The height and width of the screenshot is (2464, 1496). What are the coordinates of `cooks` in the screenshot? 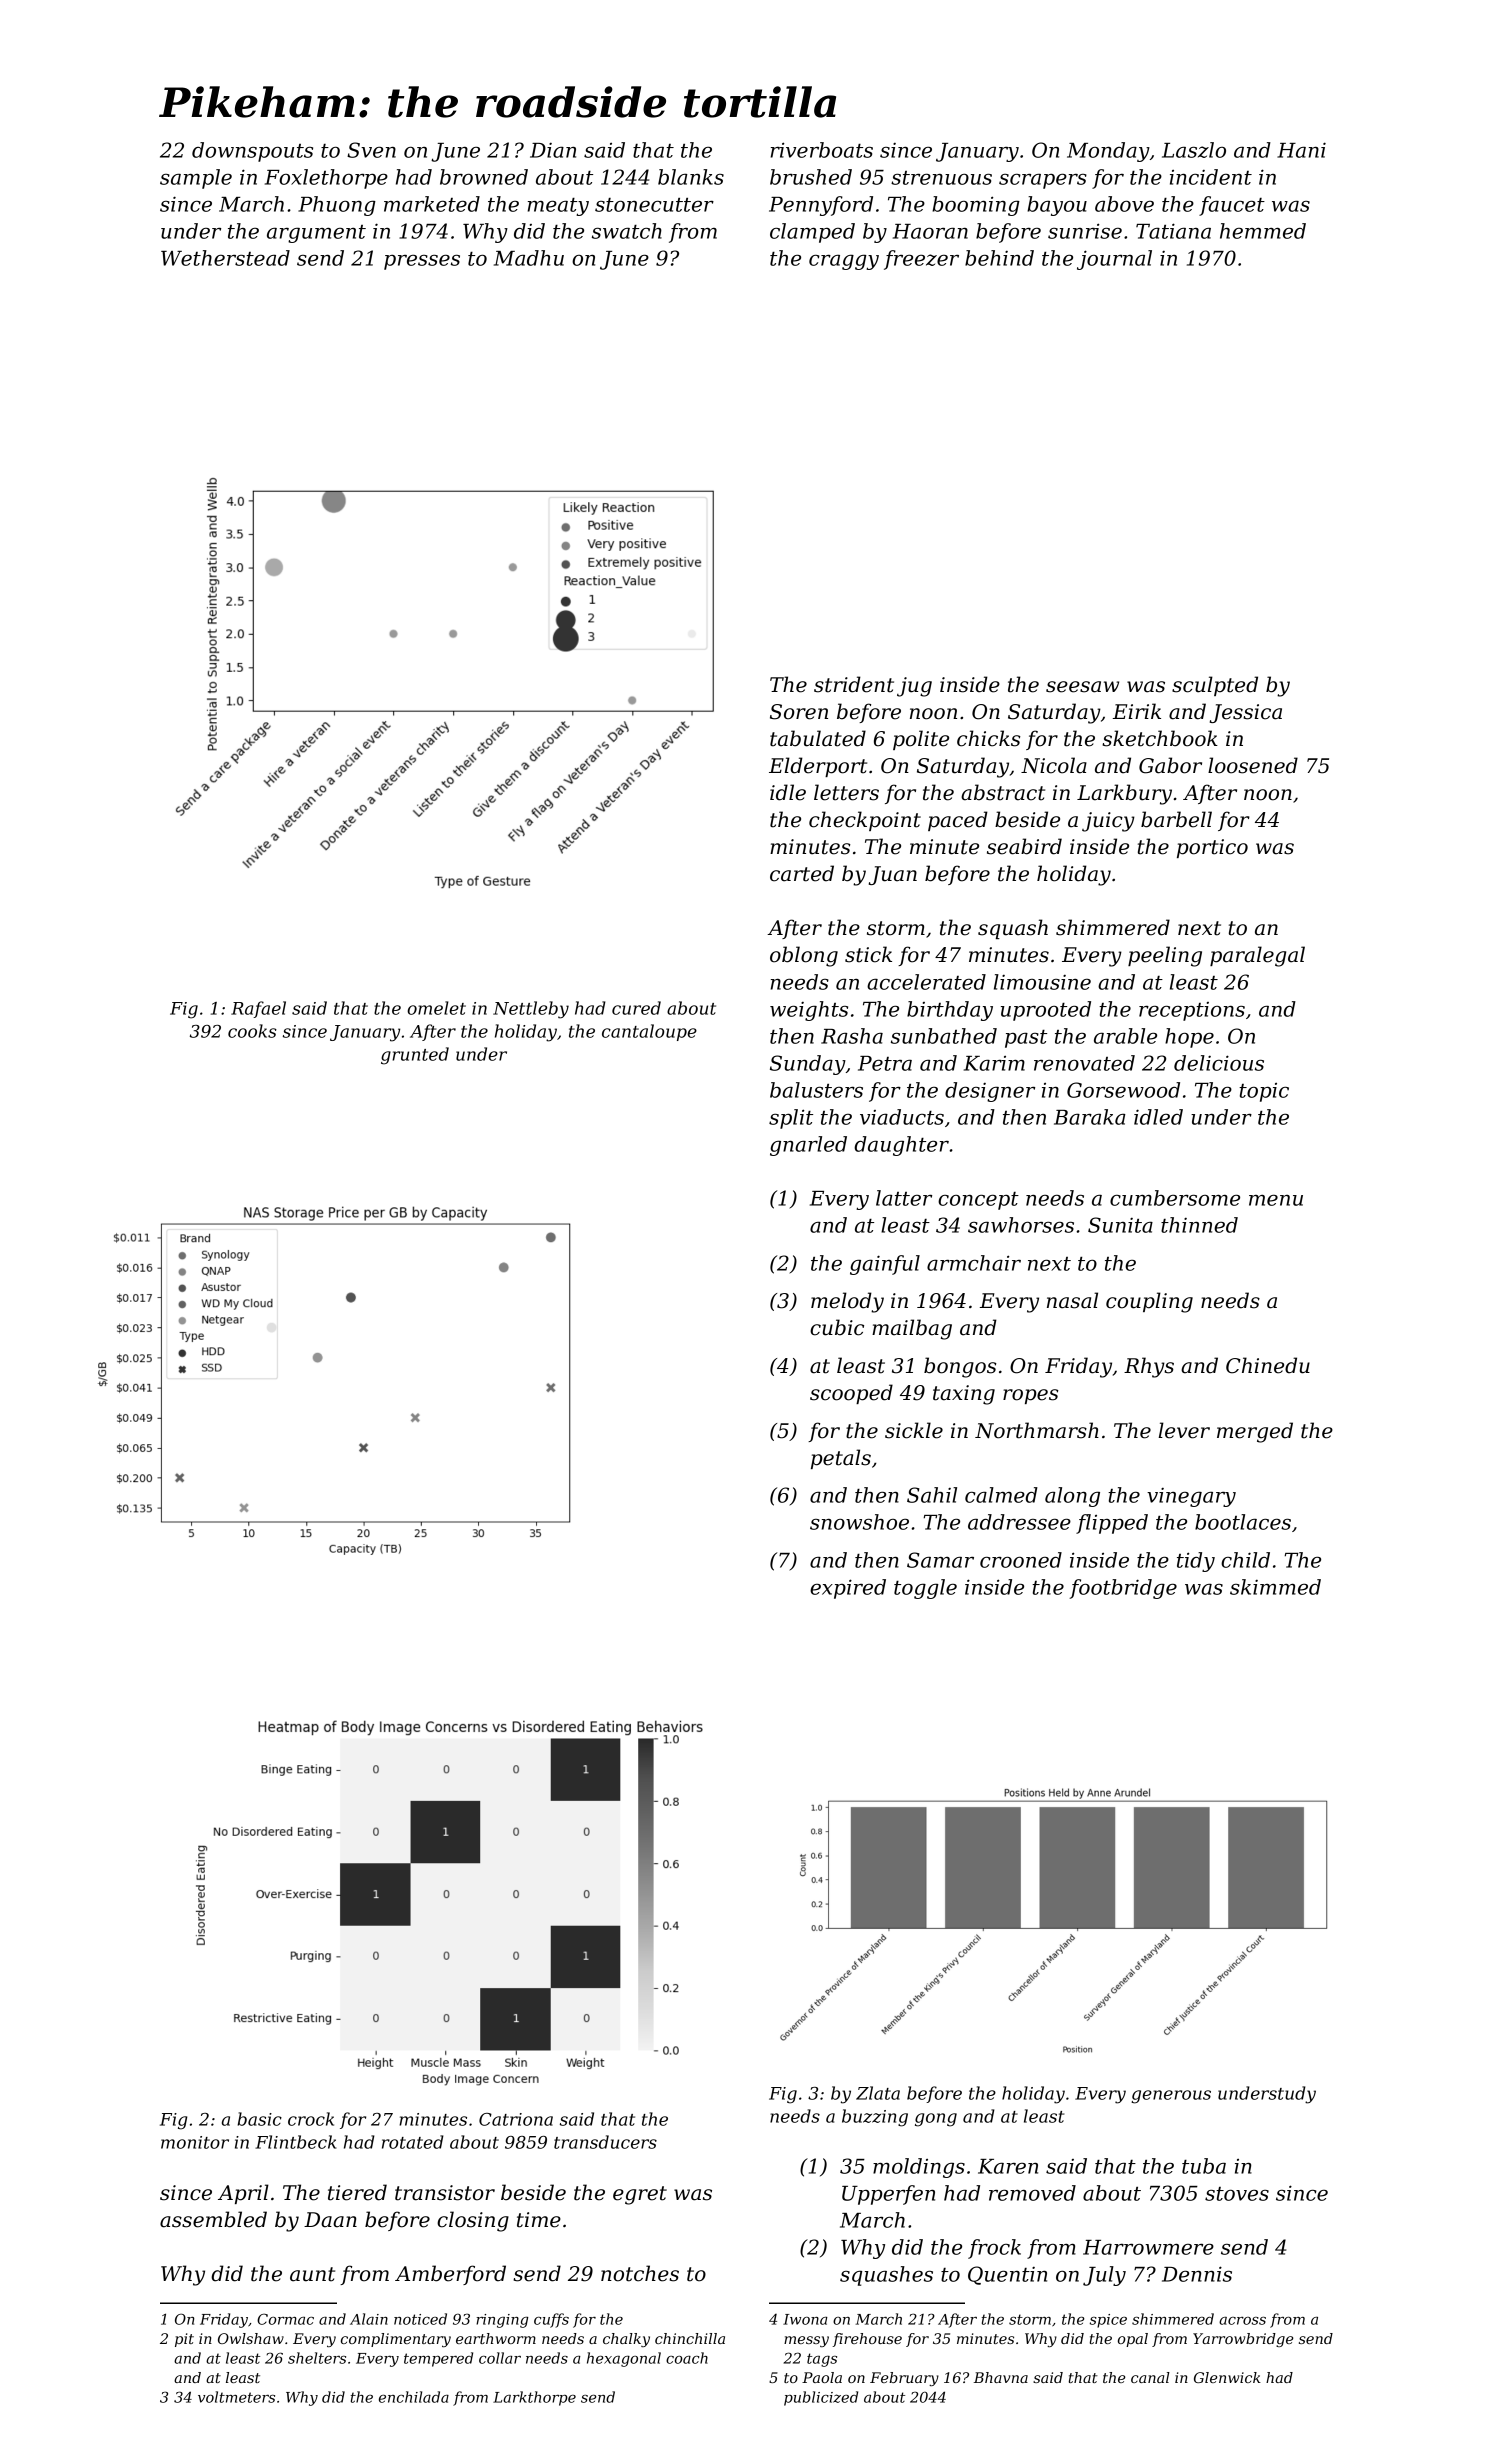 It's located at (252, 1031).
